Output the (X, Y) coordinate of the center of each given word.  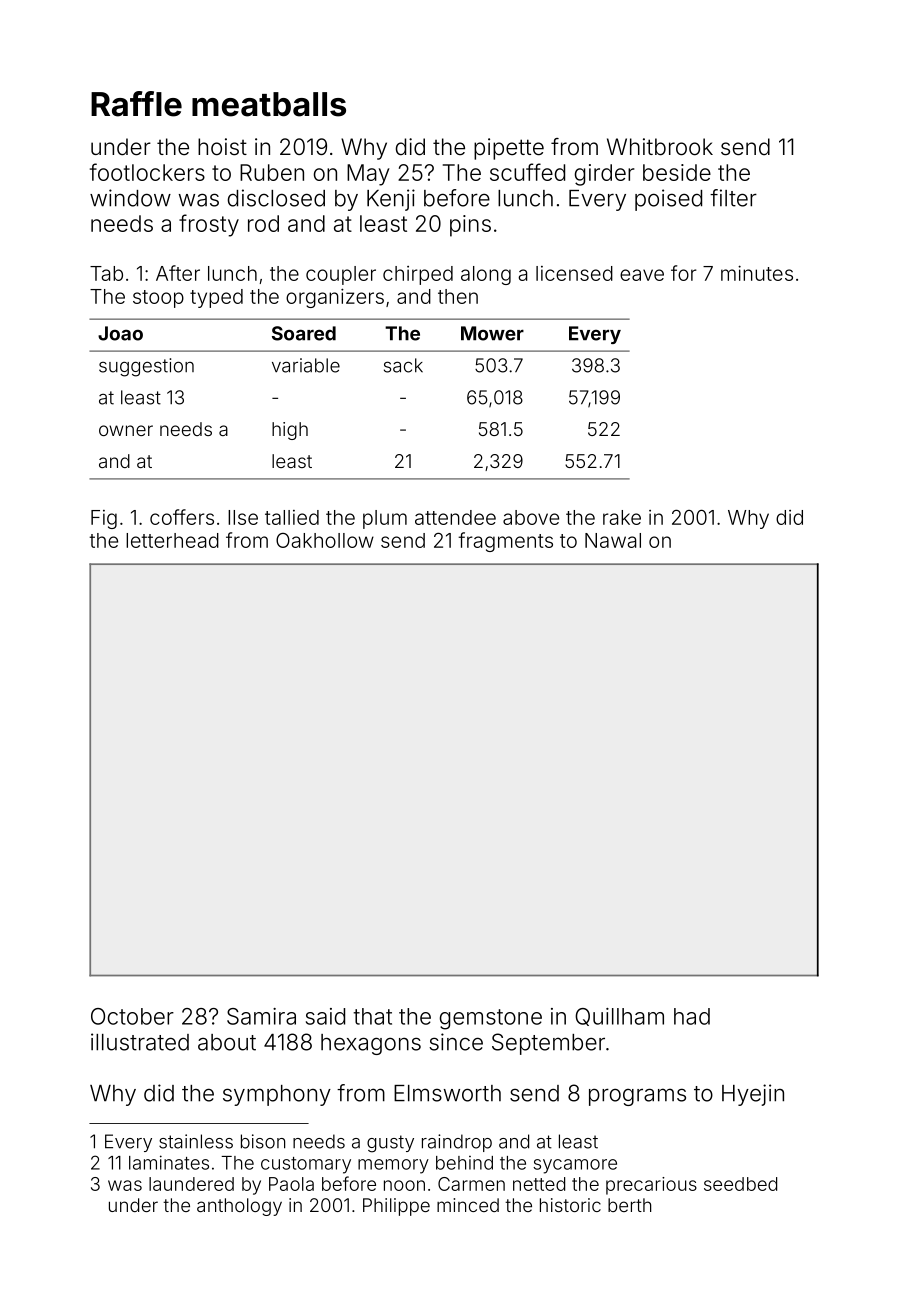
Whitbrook (660, 147)
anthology (239, 1207)
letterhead (172, 540)
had (692, 1016)
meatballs (269, 104)
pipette (509, 149)
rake (622, 517)
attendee (455, 517)
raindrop (457, 1143)
